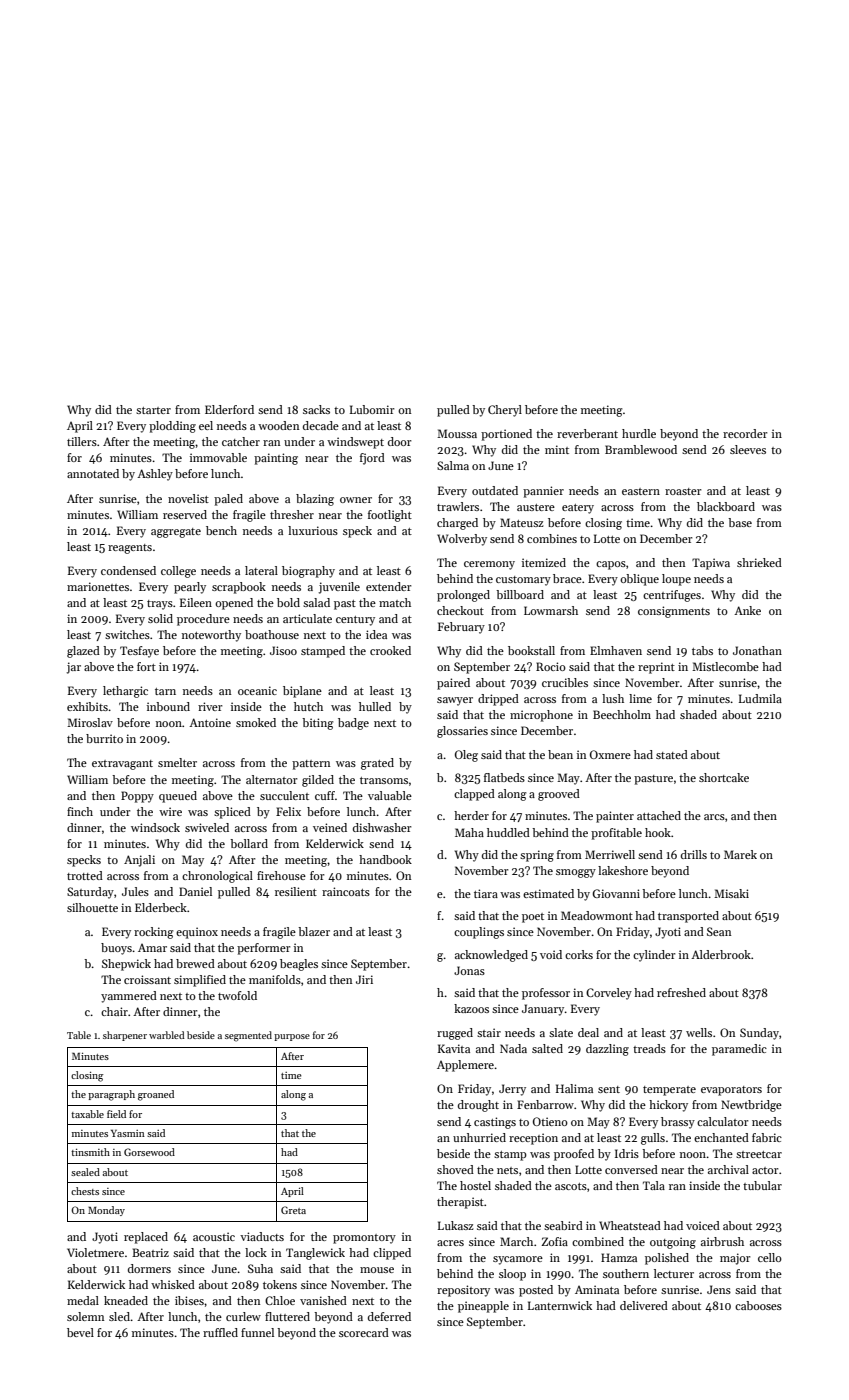  Describe the element at coordinates (453, 684) in the page. I see `paired` at that location.
